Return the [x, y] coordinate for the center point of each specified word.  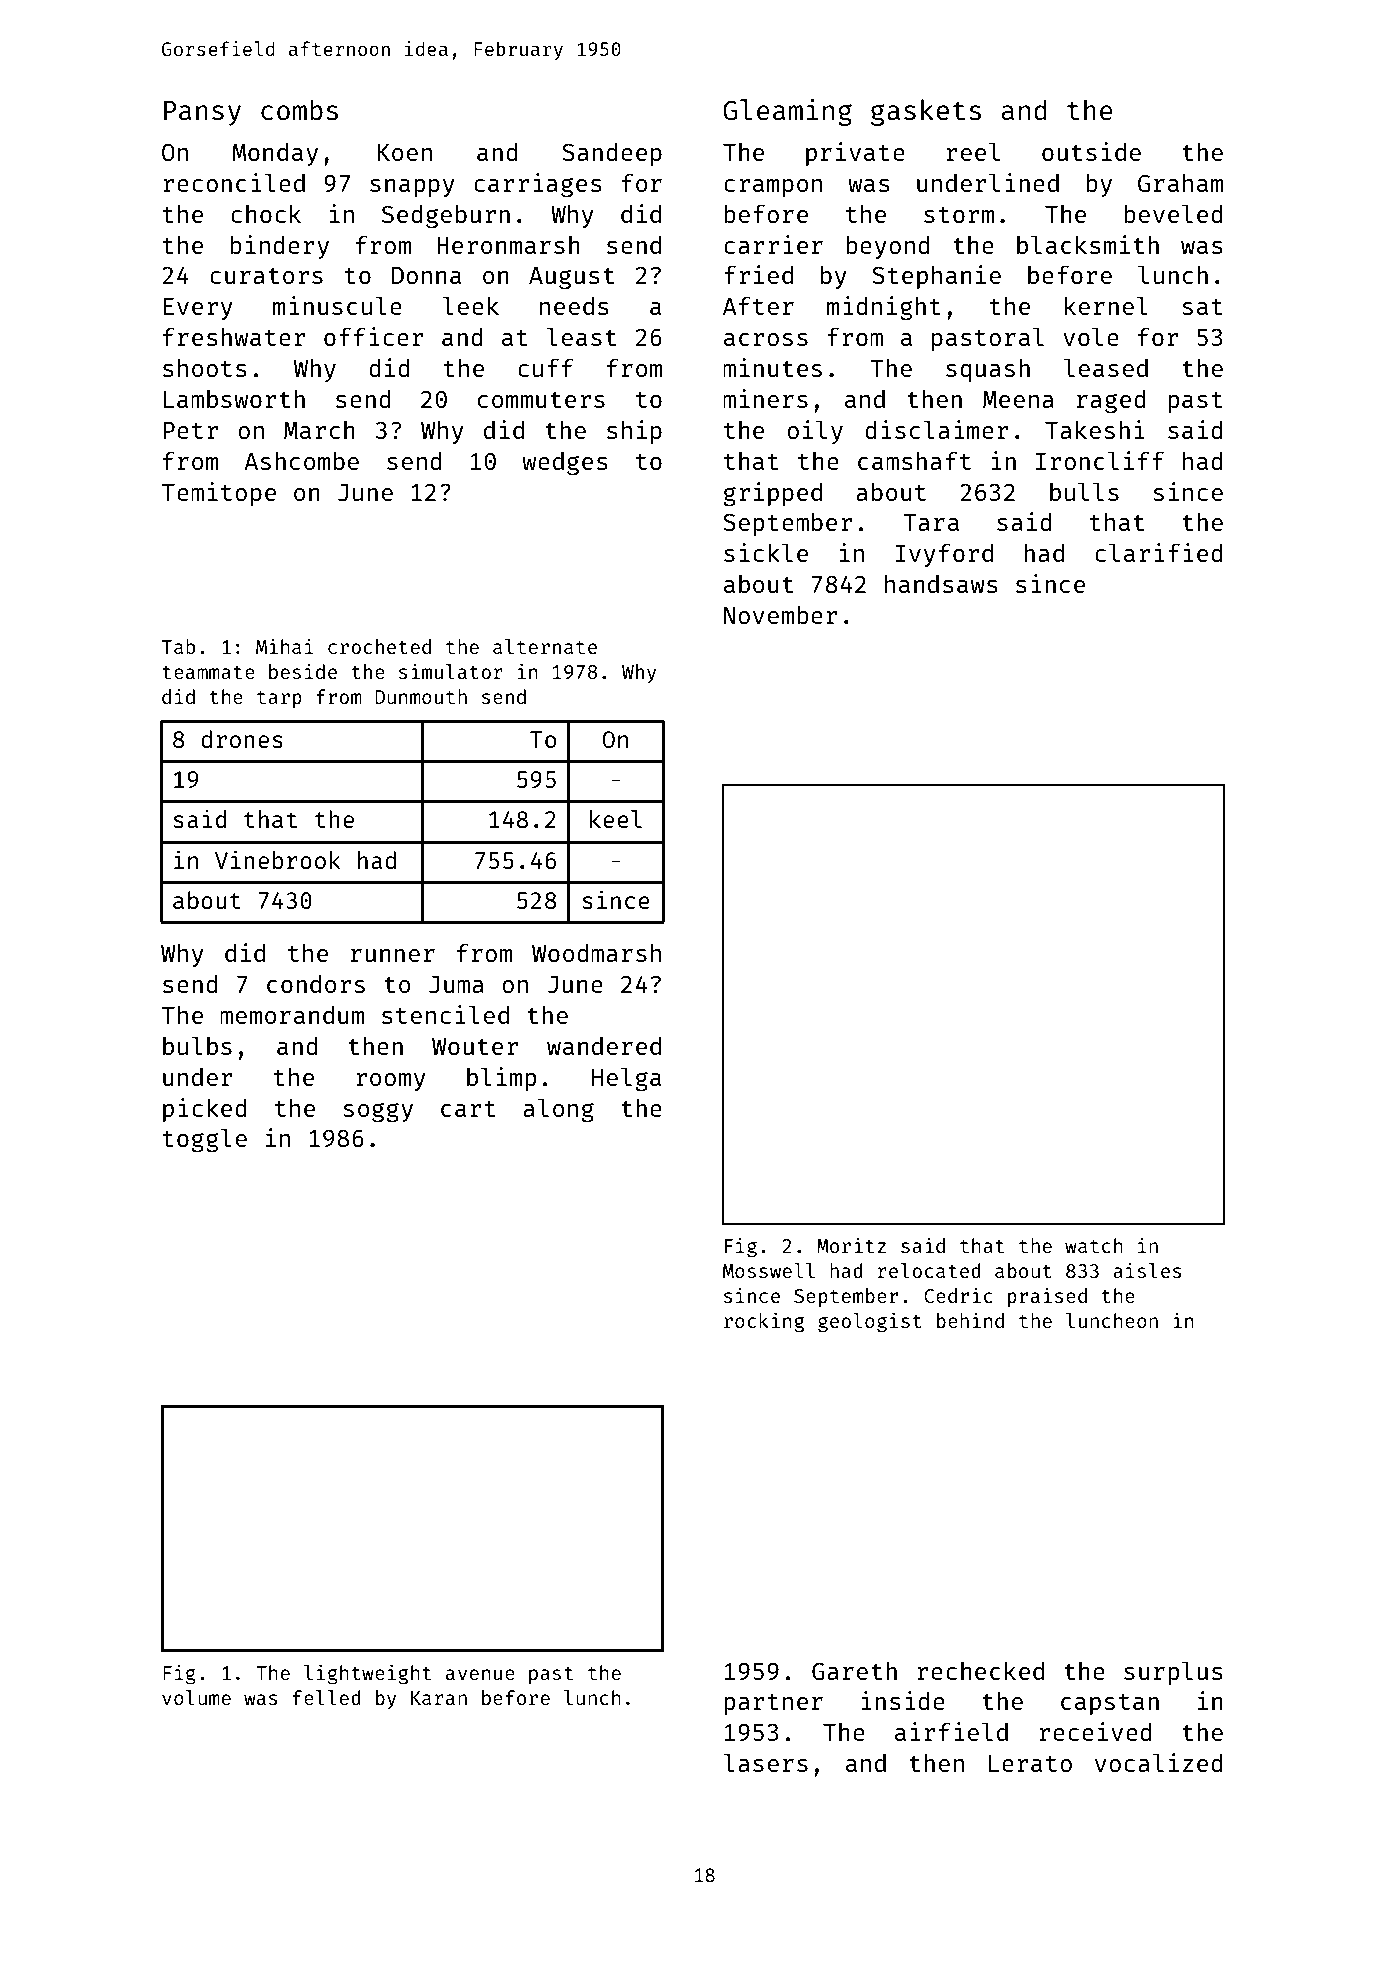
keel [616, 819]
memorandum [292, 1014]
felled [327, 1697]
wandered [604, 1045]
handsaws [941, 584]
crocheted [379, 646]
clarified [1159, 552]
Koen [405, 152]
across [766, 339]
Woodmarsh [596, 953]
